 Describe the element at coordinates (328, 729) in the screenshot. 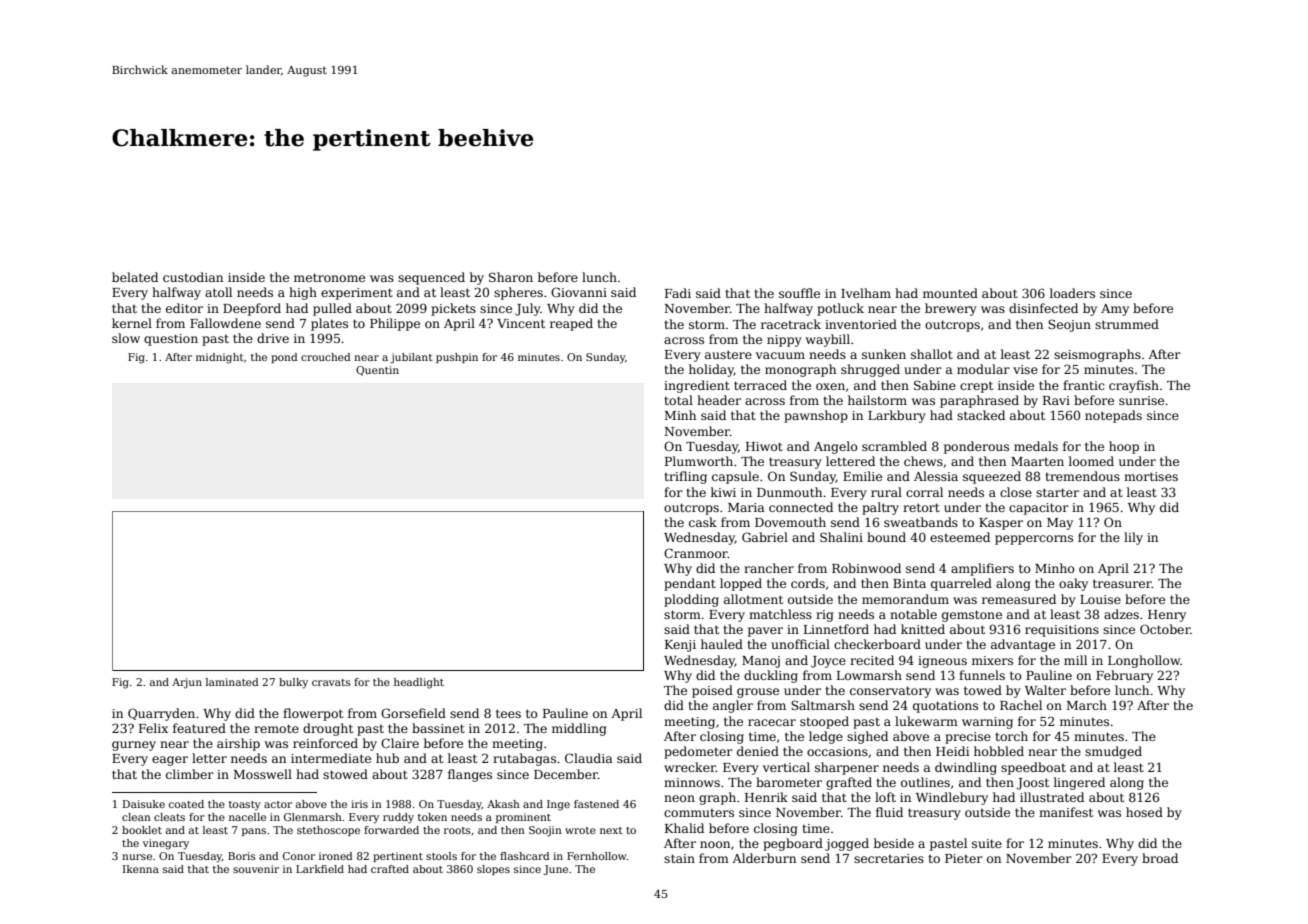

I see `drought` at that location.
